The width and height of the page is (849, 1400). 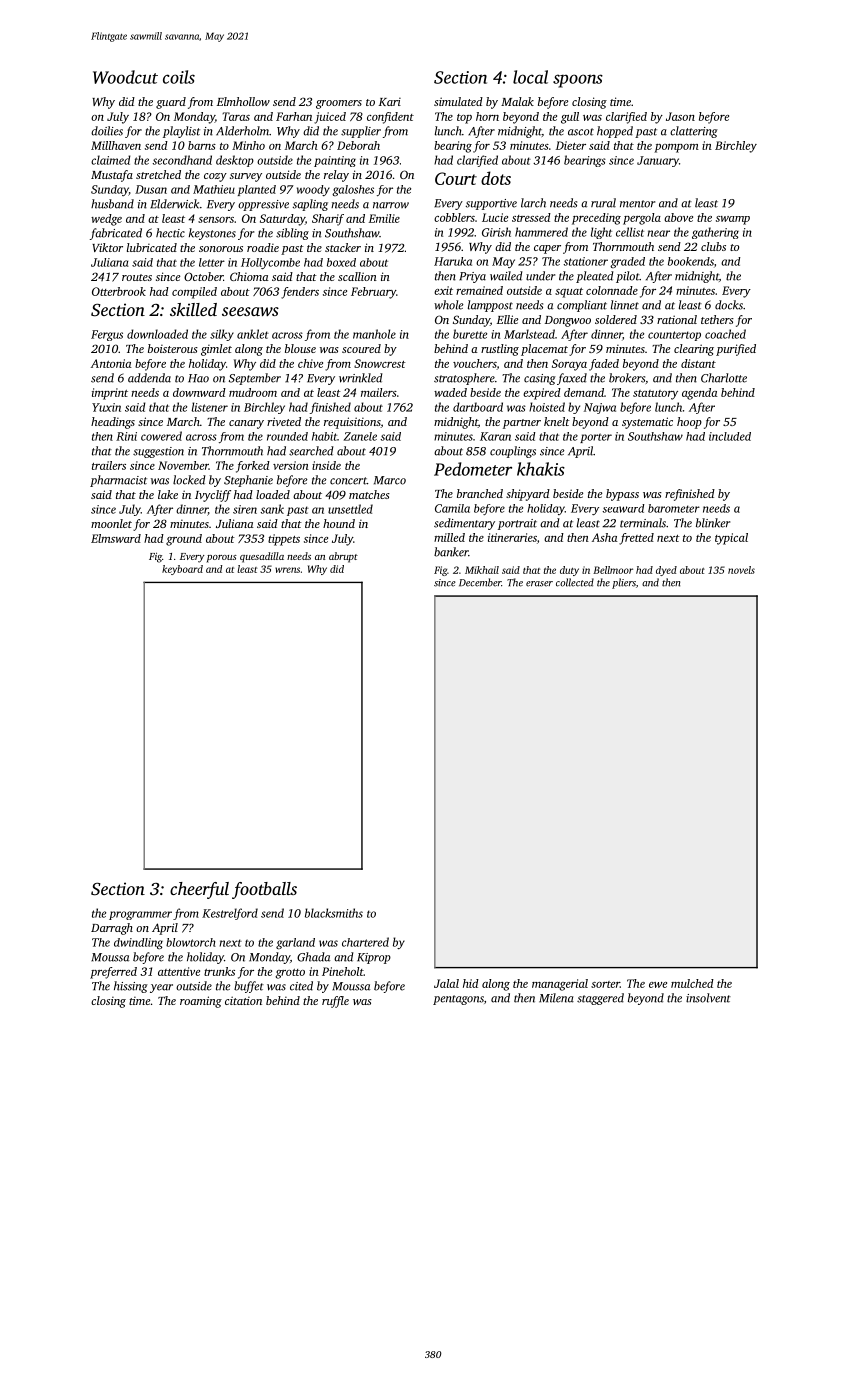 What do you see at coordinates (287, 570) in the page?
I see `wrens` at bounding box center [287, 570].
